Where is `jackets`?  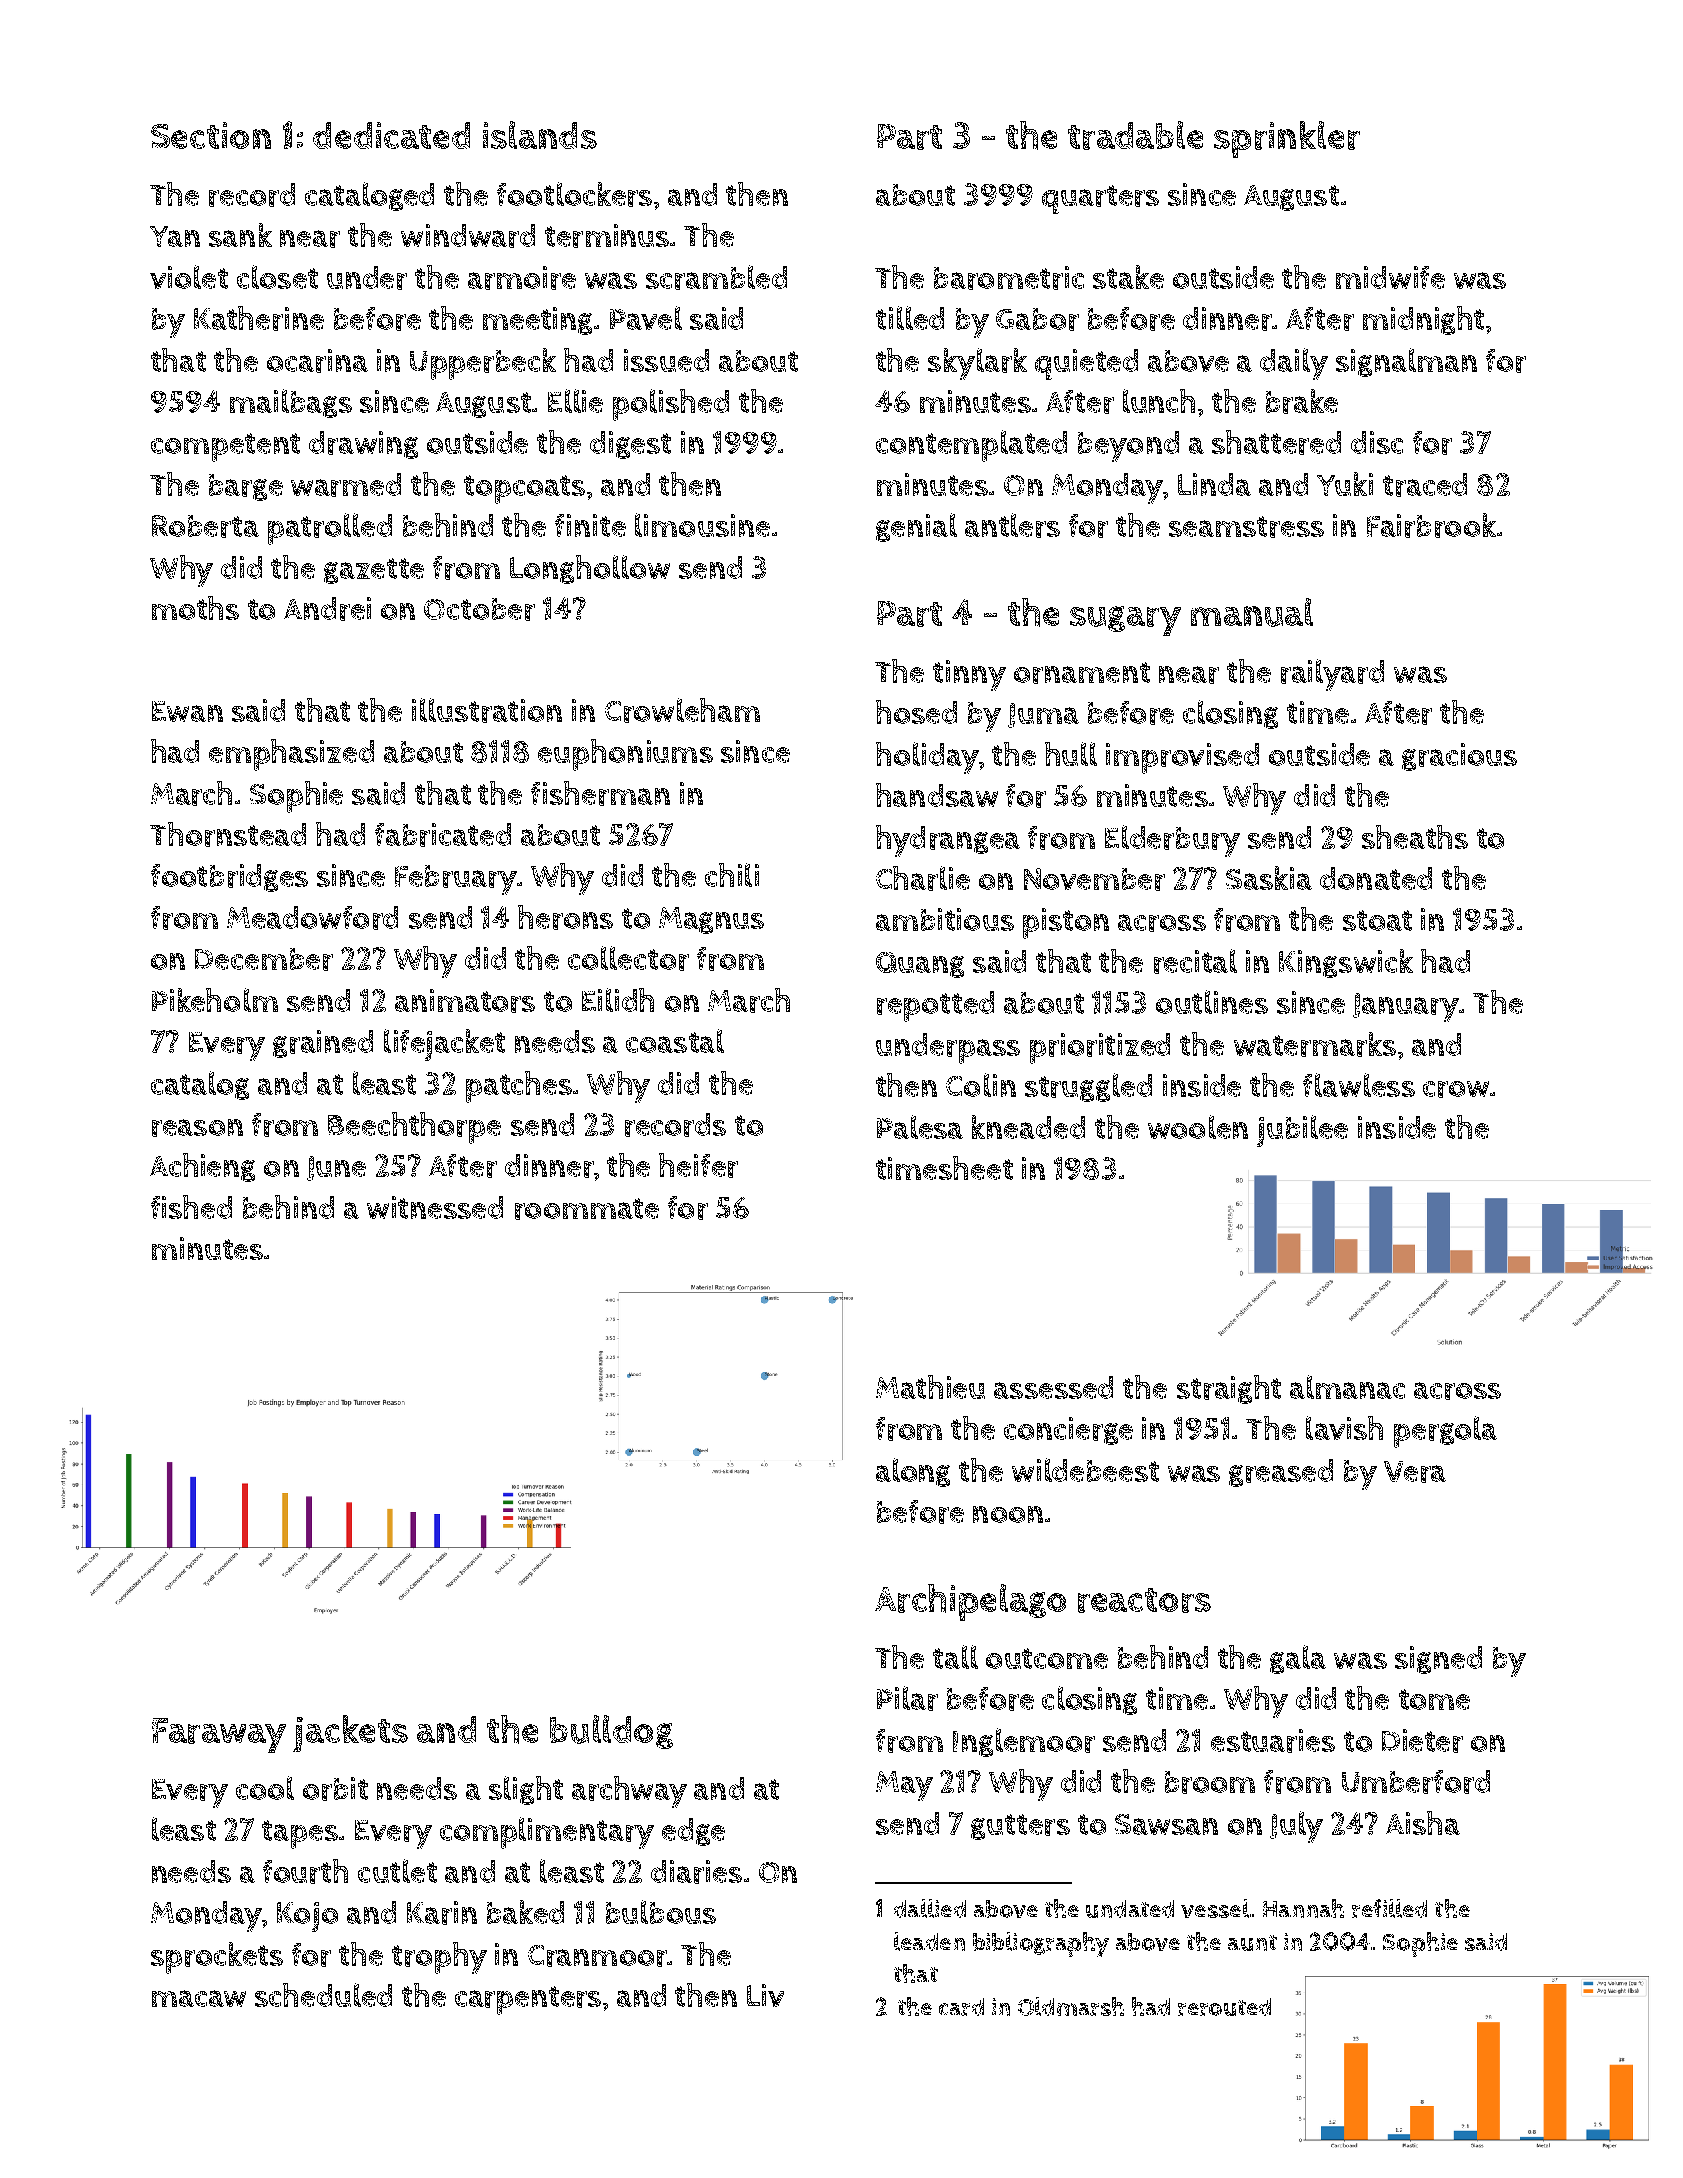 jackets is located at coordinates (350, 1733).
